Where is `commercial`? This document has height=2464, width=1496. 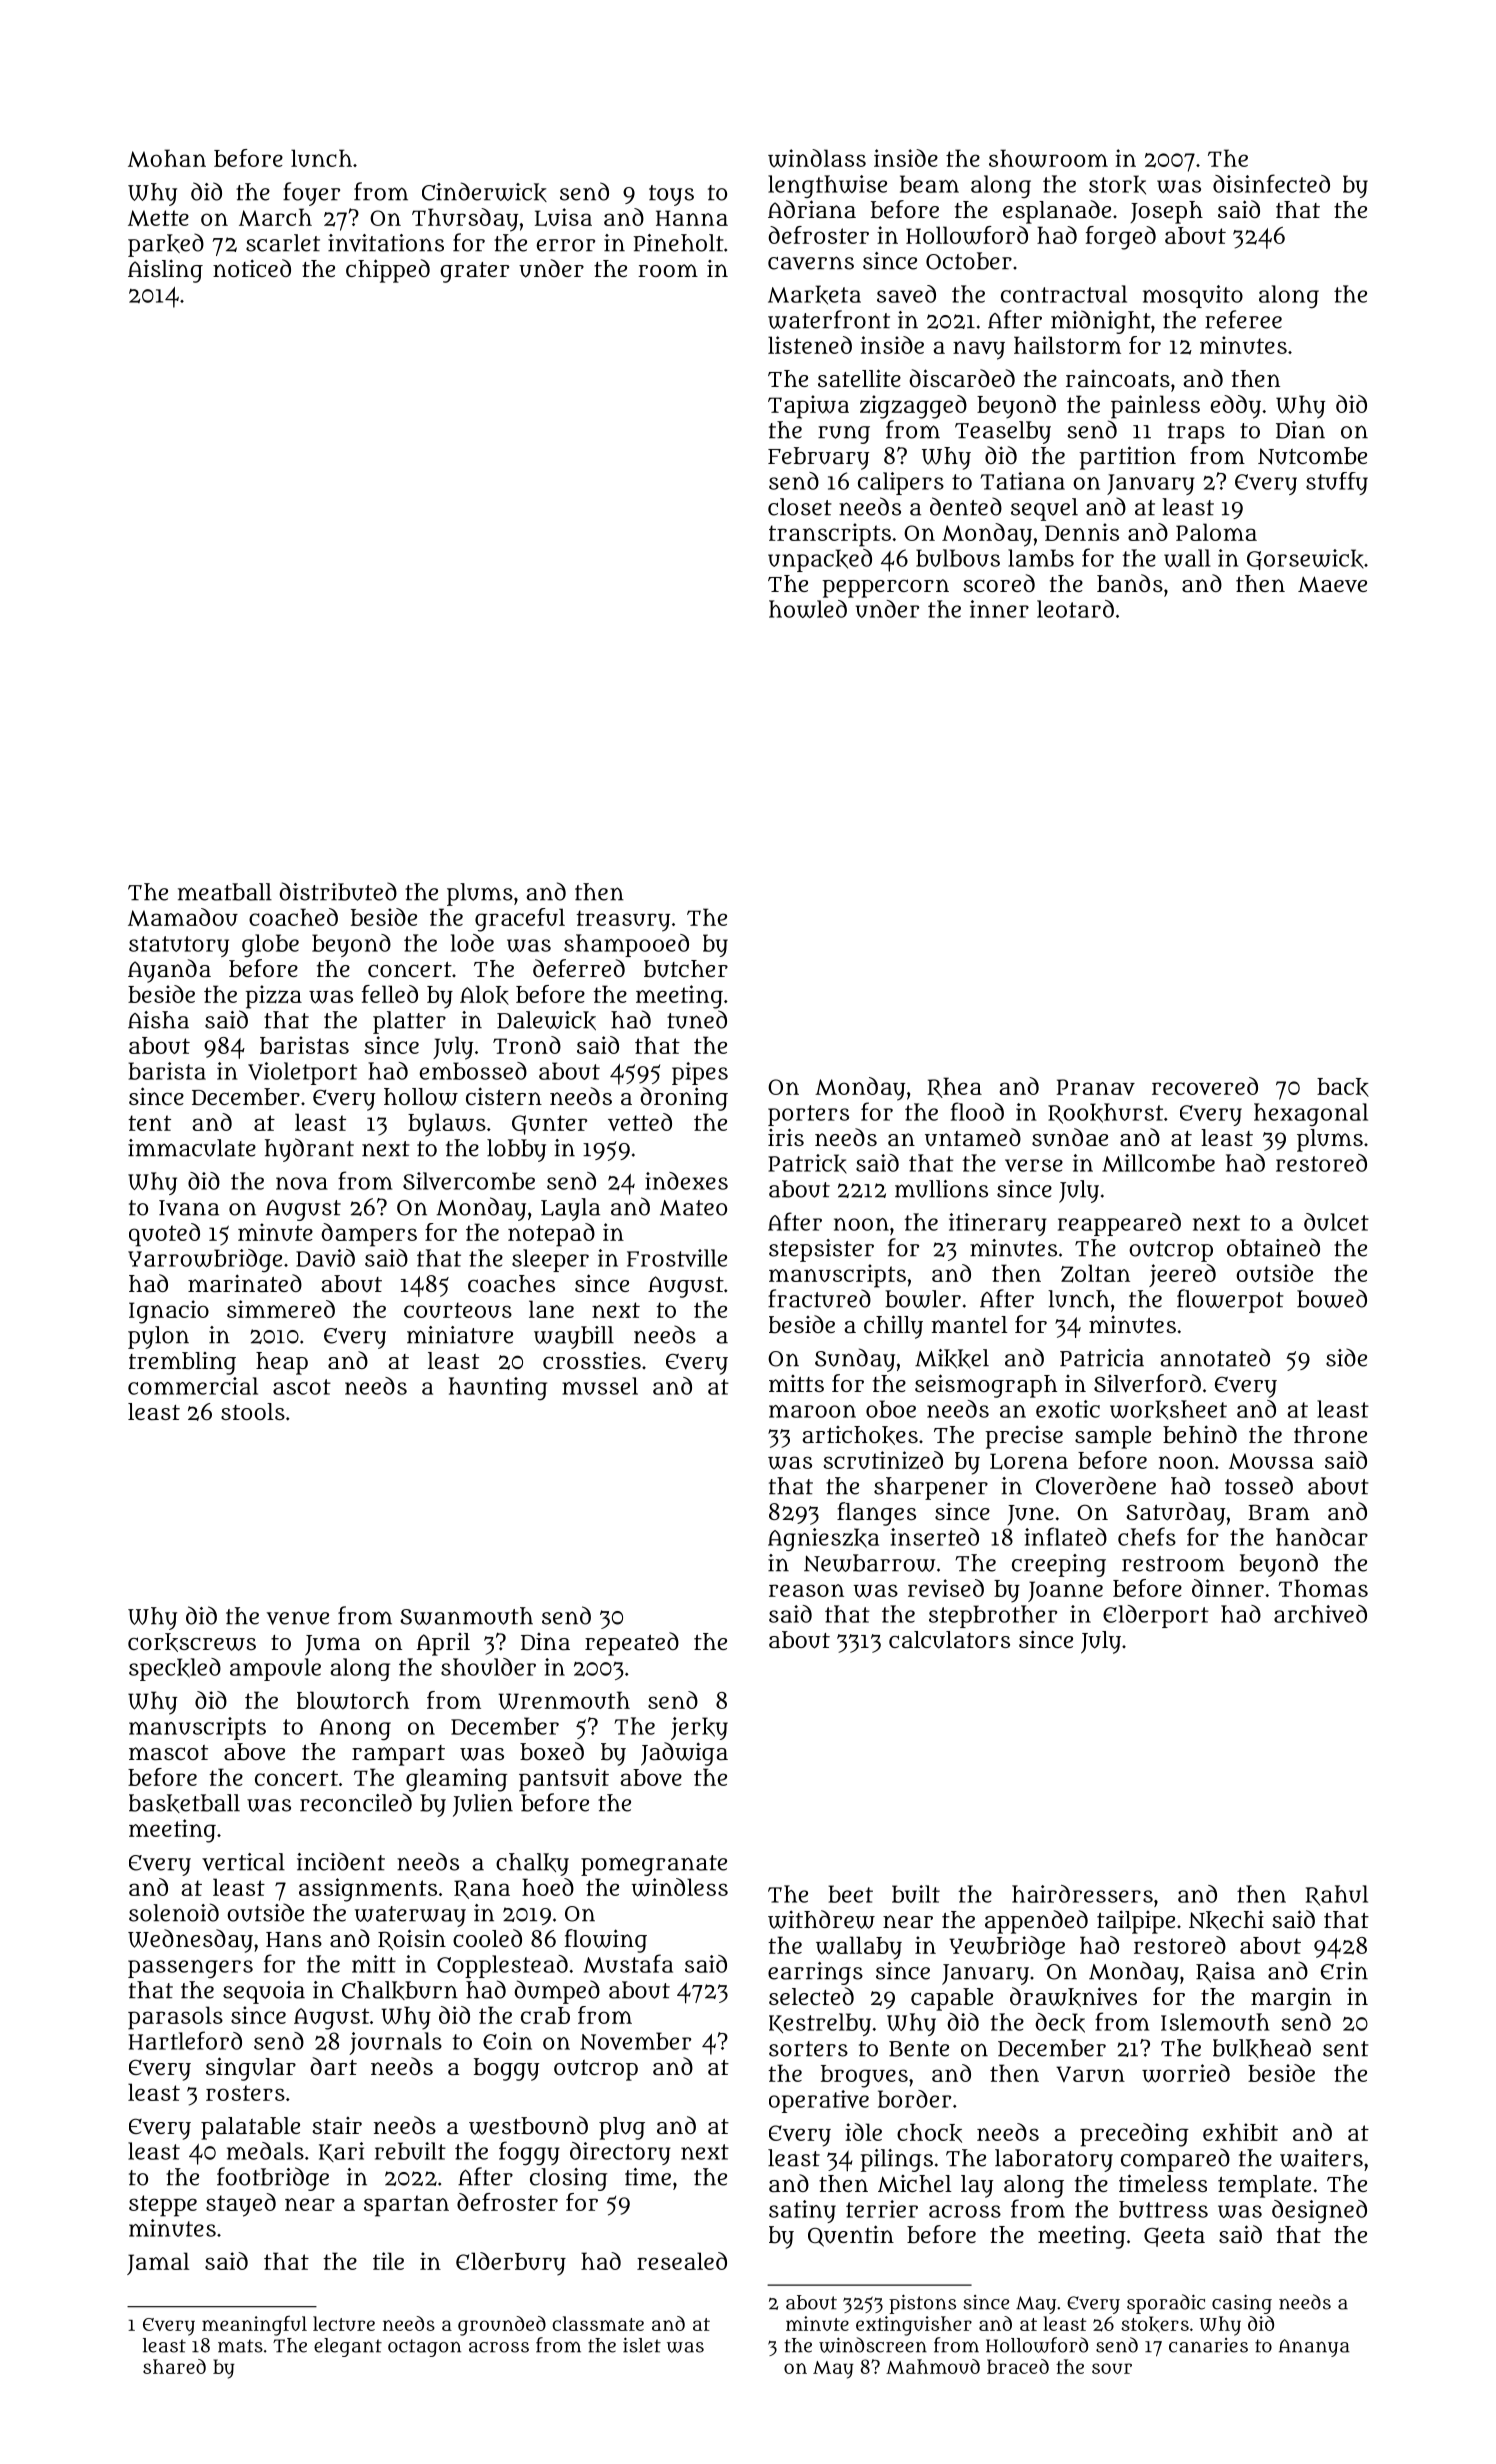
commercial is located at coordinates (193, 1386).
